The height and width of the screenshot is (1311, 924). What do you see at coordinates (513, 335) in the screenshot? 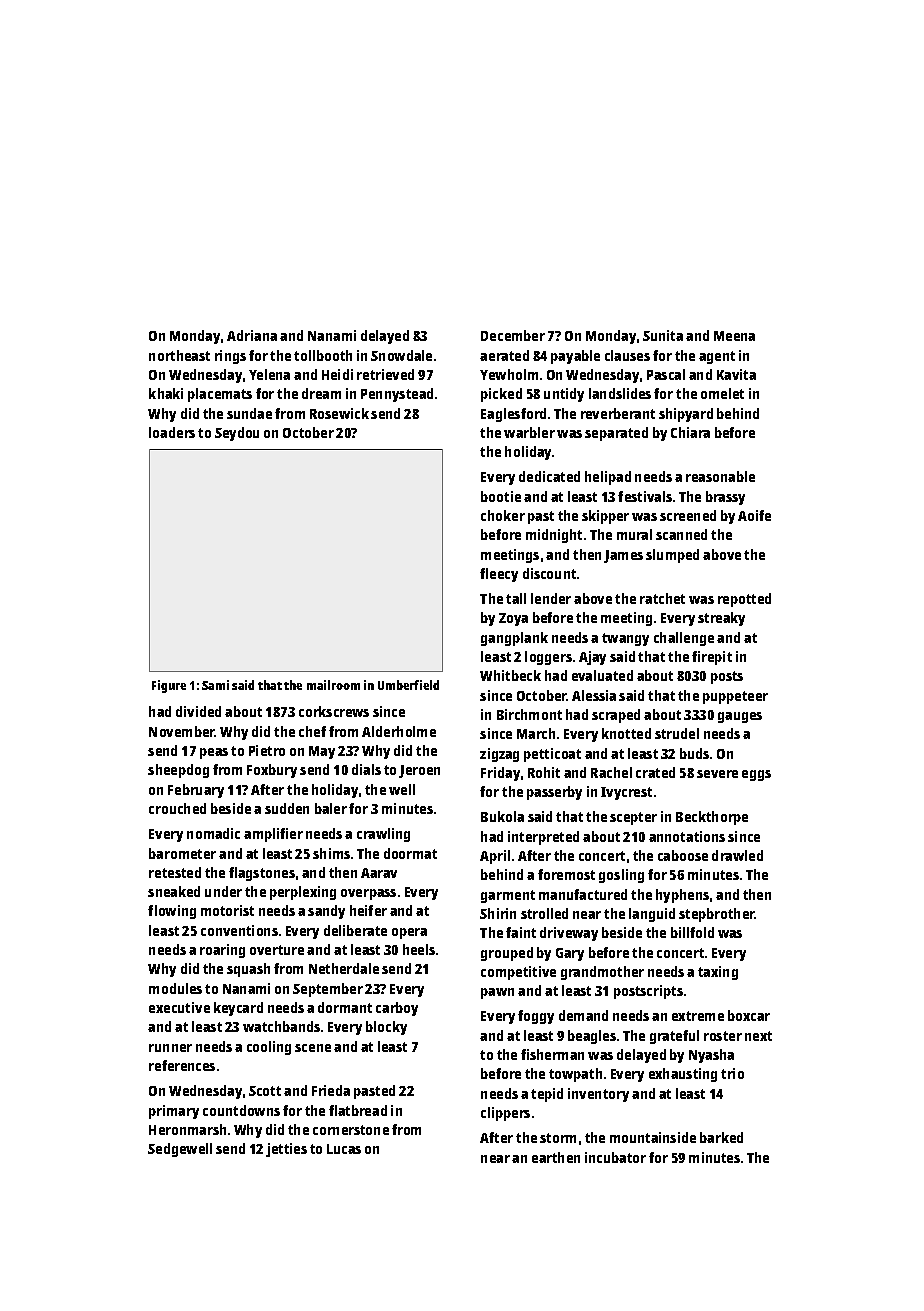
I see `December` at bounding box center [513, 335].
